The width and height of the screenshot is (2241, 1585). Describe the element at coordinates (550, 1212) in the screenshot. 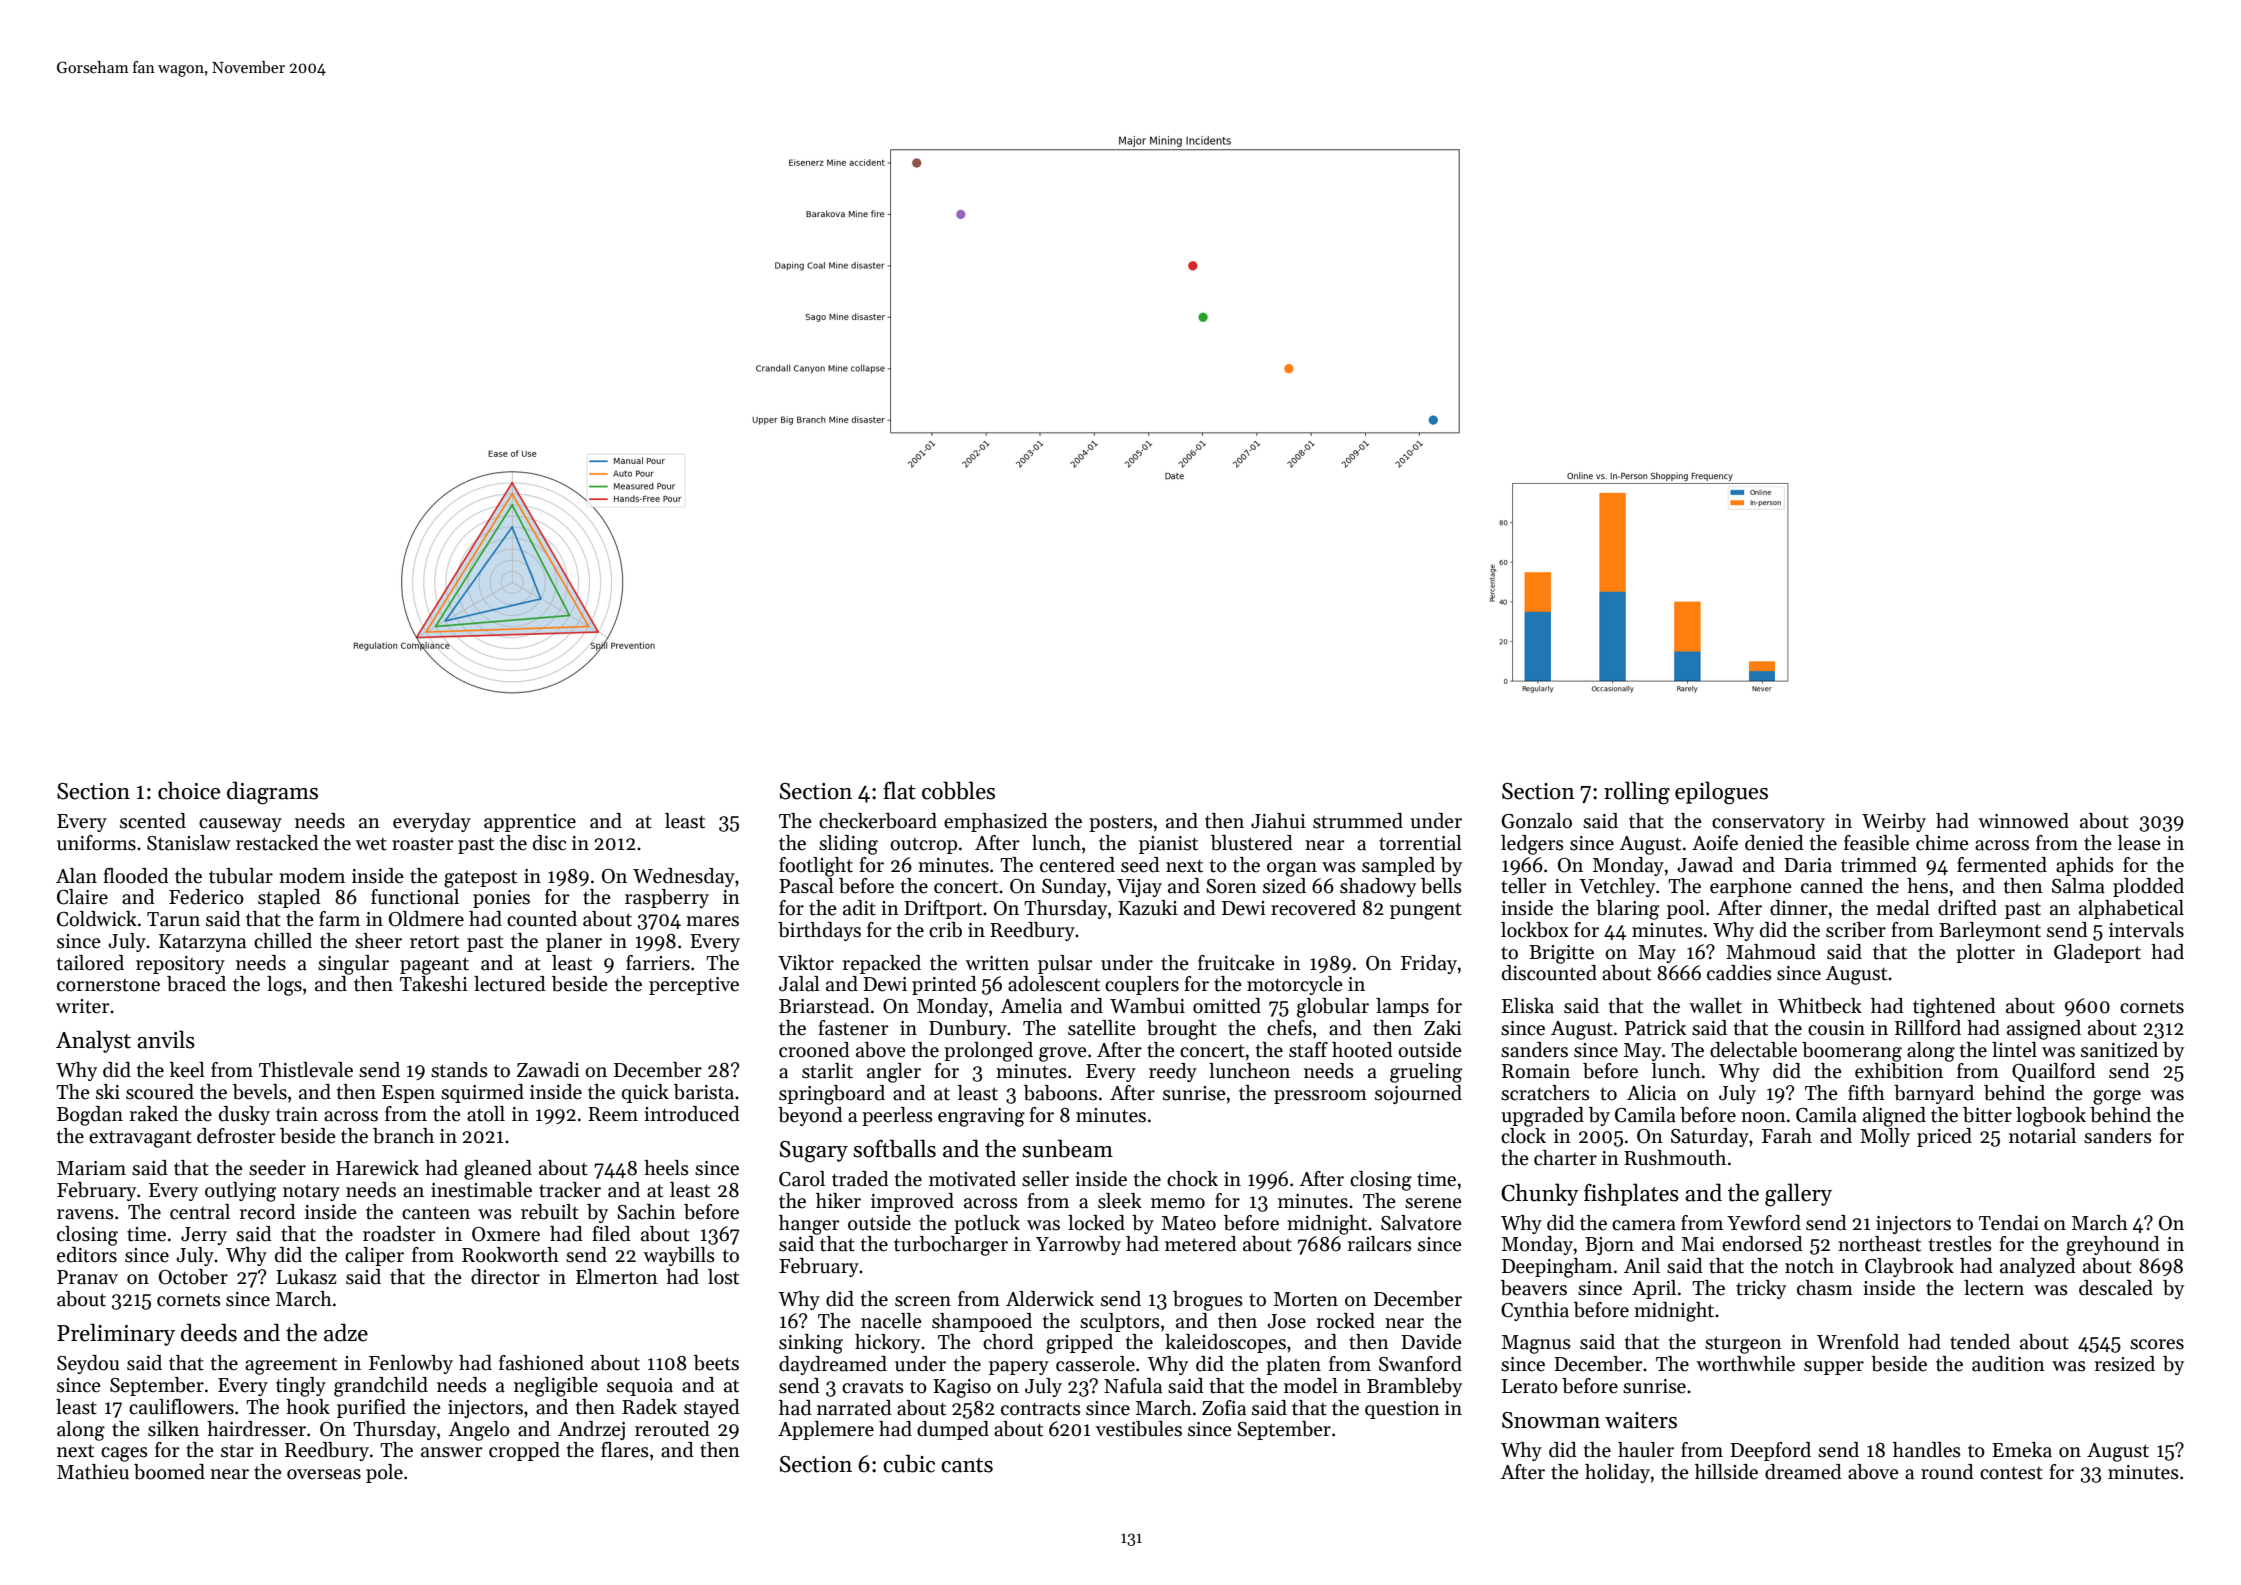

I see `rebuilt` at that location.
